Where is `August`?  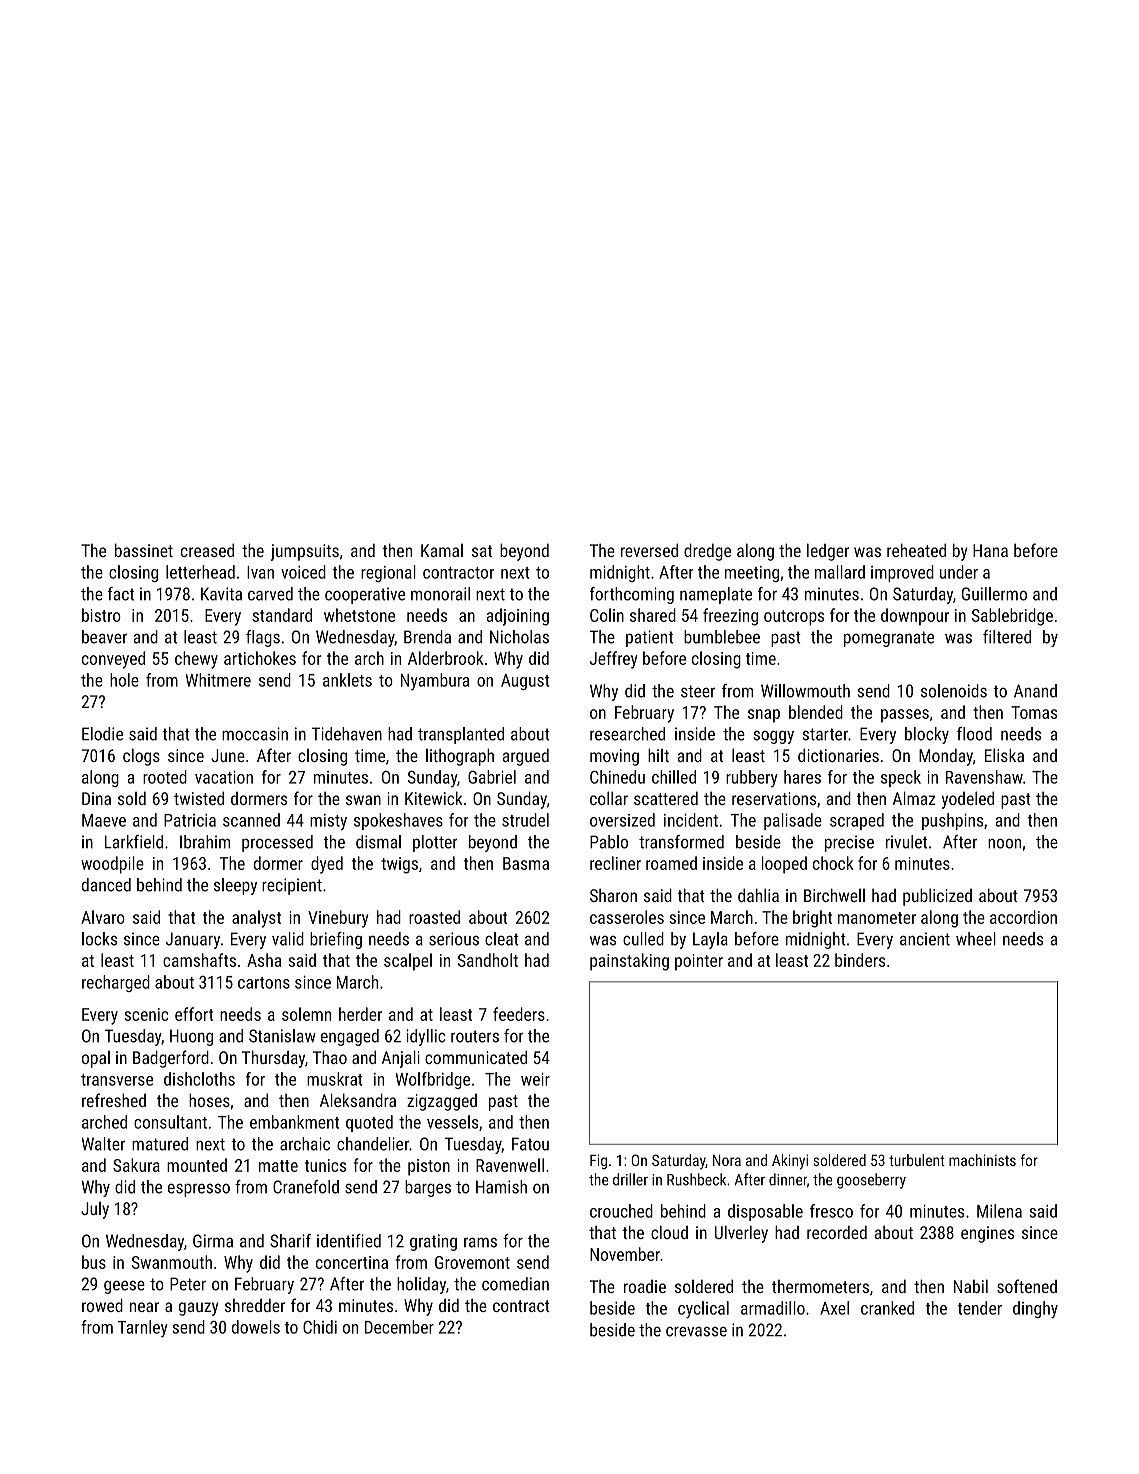 August is located at coordinates (525, 682).
